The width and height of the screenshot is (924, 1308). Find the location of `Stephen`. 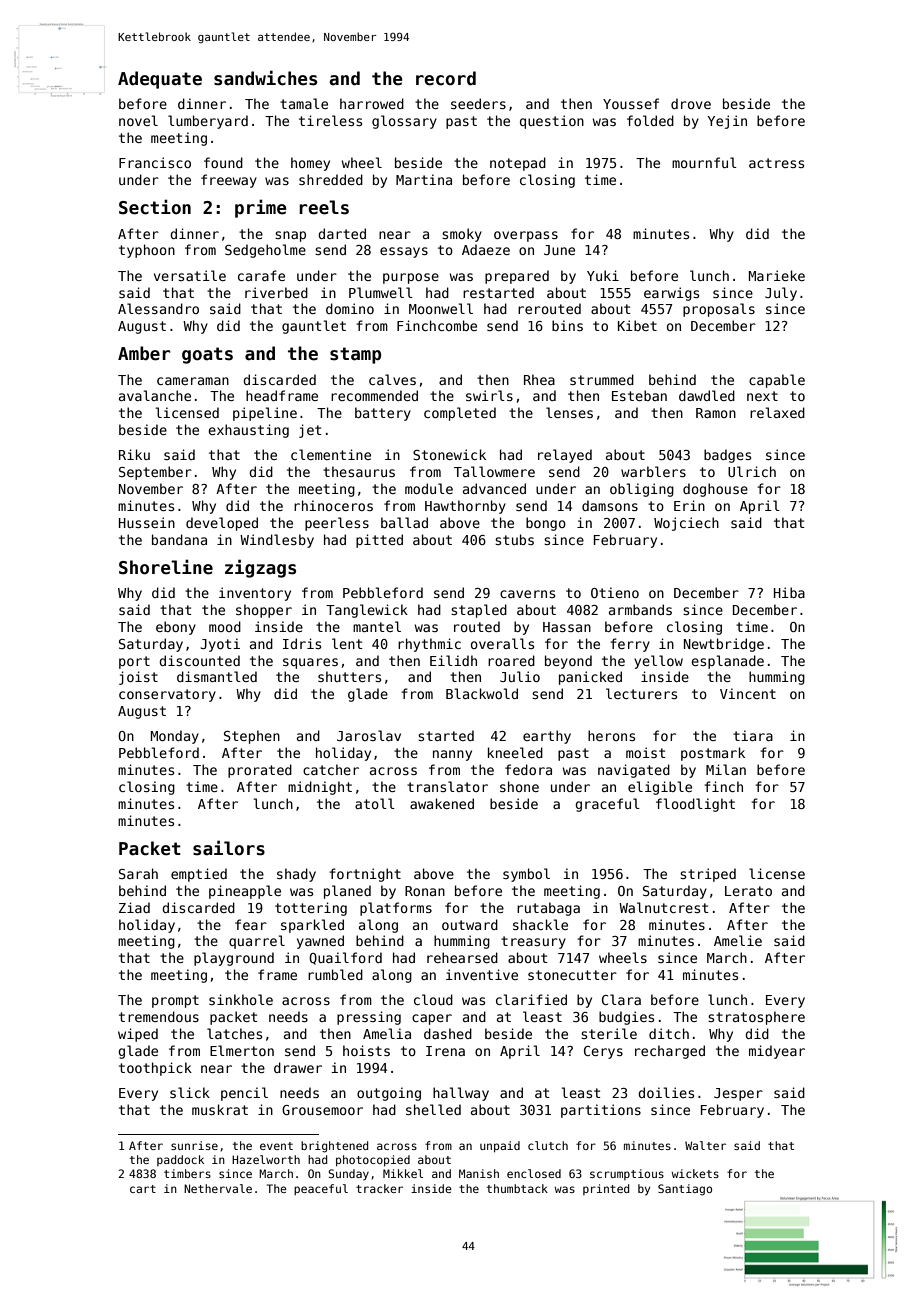

Stephen is located at coordinates (252, 737).
